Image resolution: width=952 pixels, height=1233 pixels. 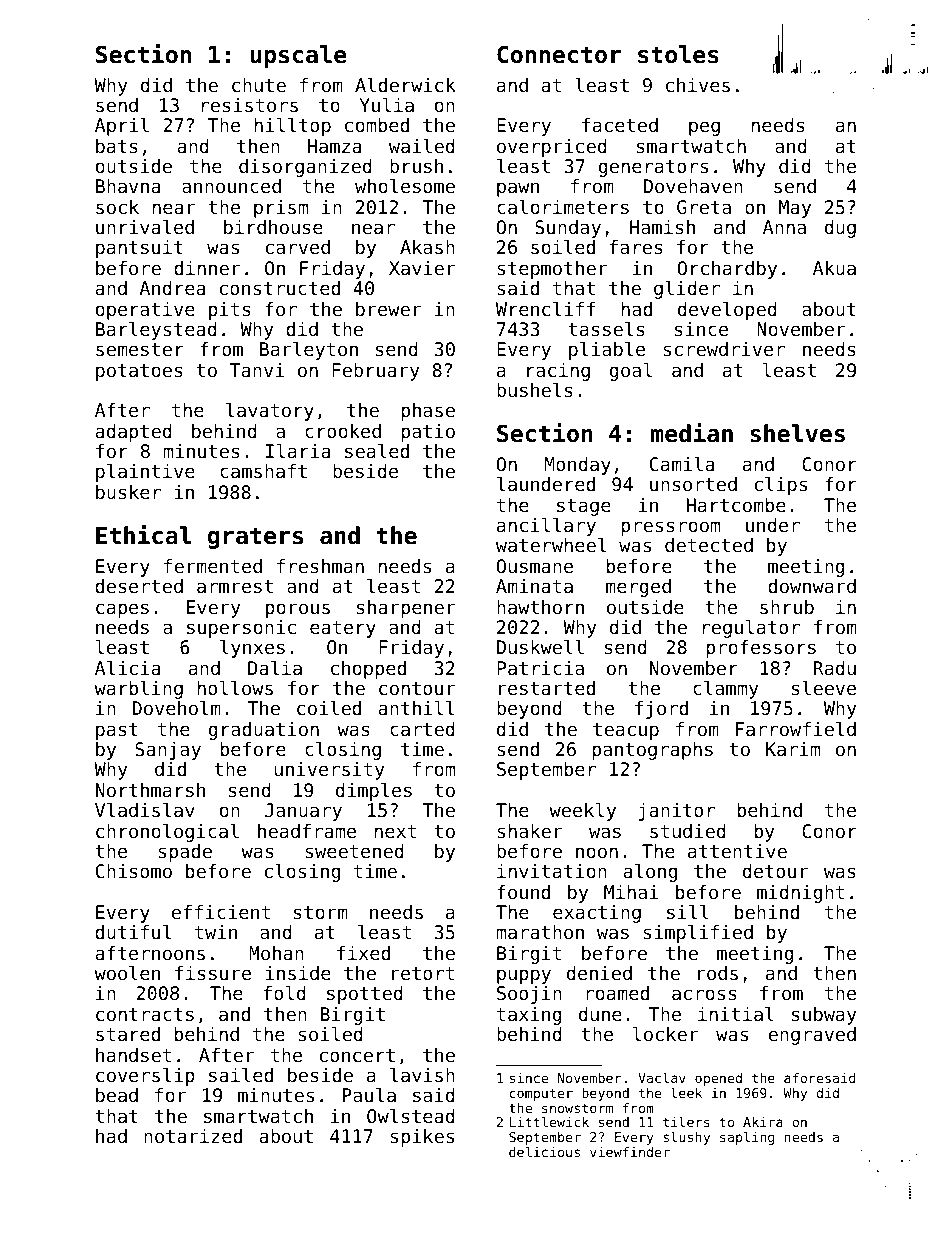 What do you see at coordinates (374, 791) in the screenshot?
I see `dimples` at bounding box center [374, 791].
